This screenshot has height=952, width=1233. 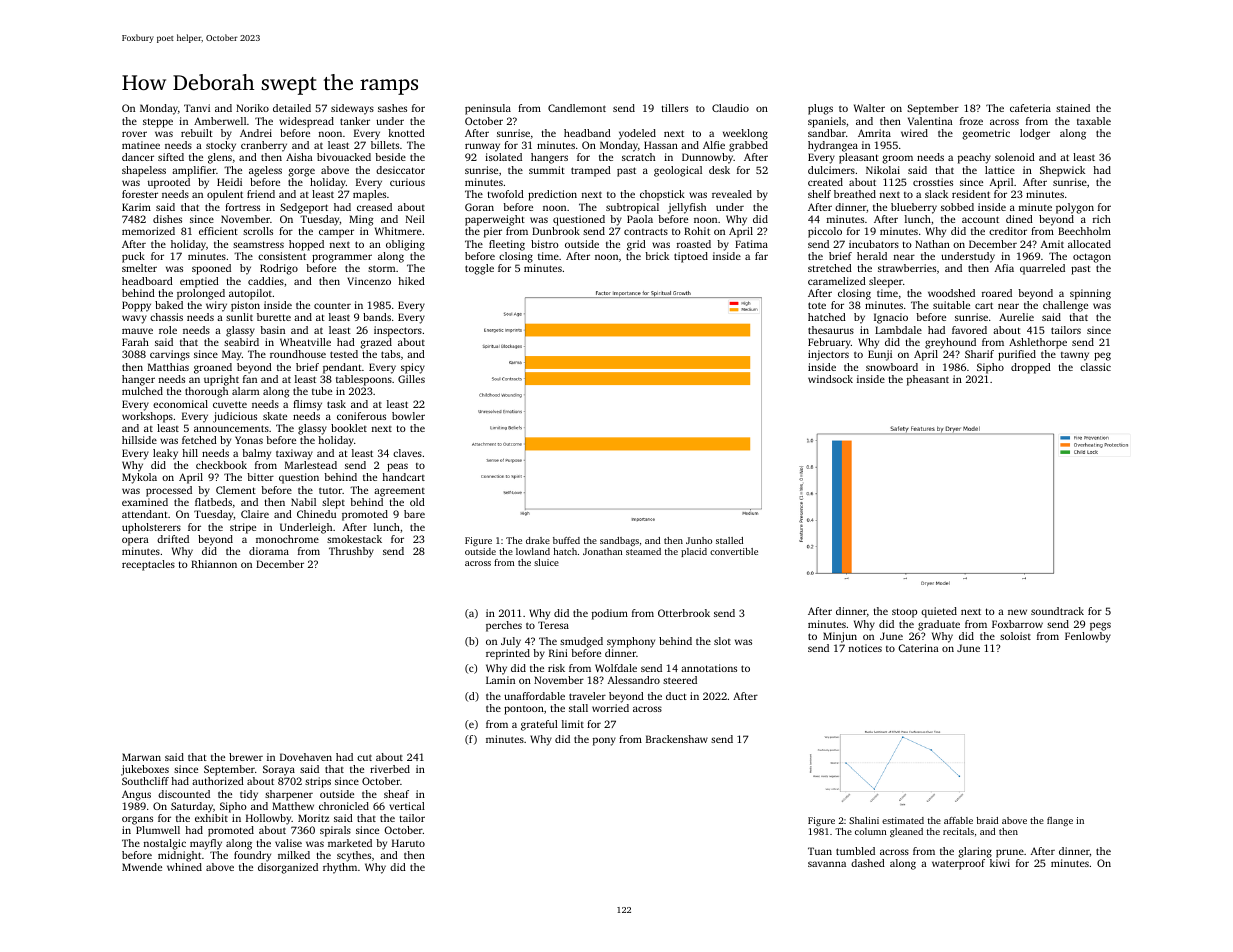 What do you see at coordinates (1100, 626) in the screenshot?
I see `pegs` at bounding box center [1100, 626].
